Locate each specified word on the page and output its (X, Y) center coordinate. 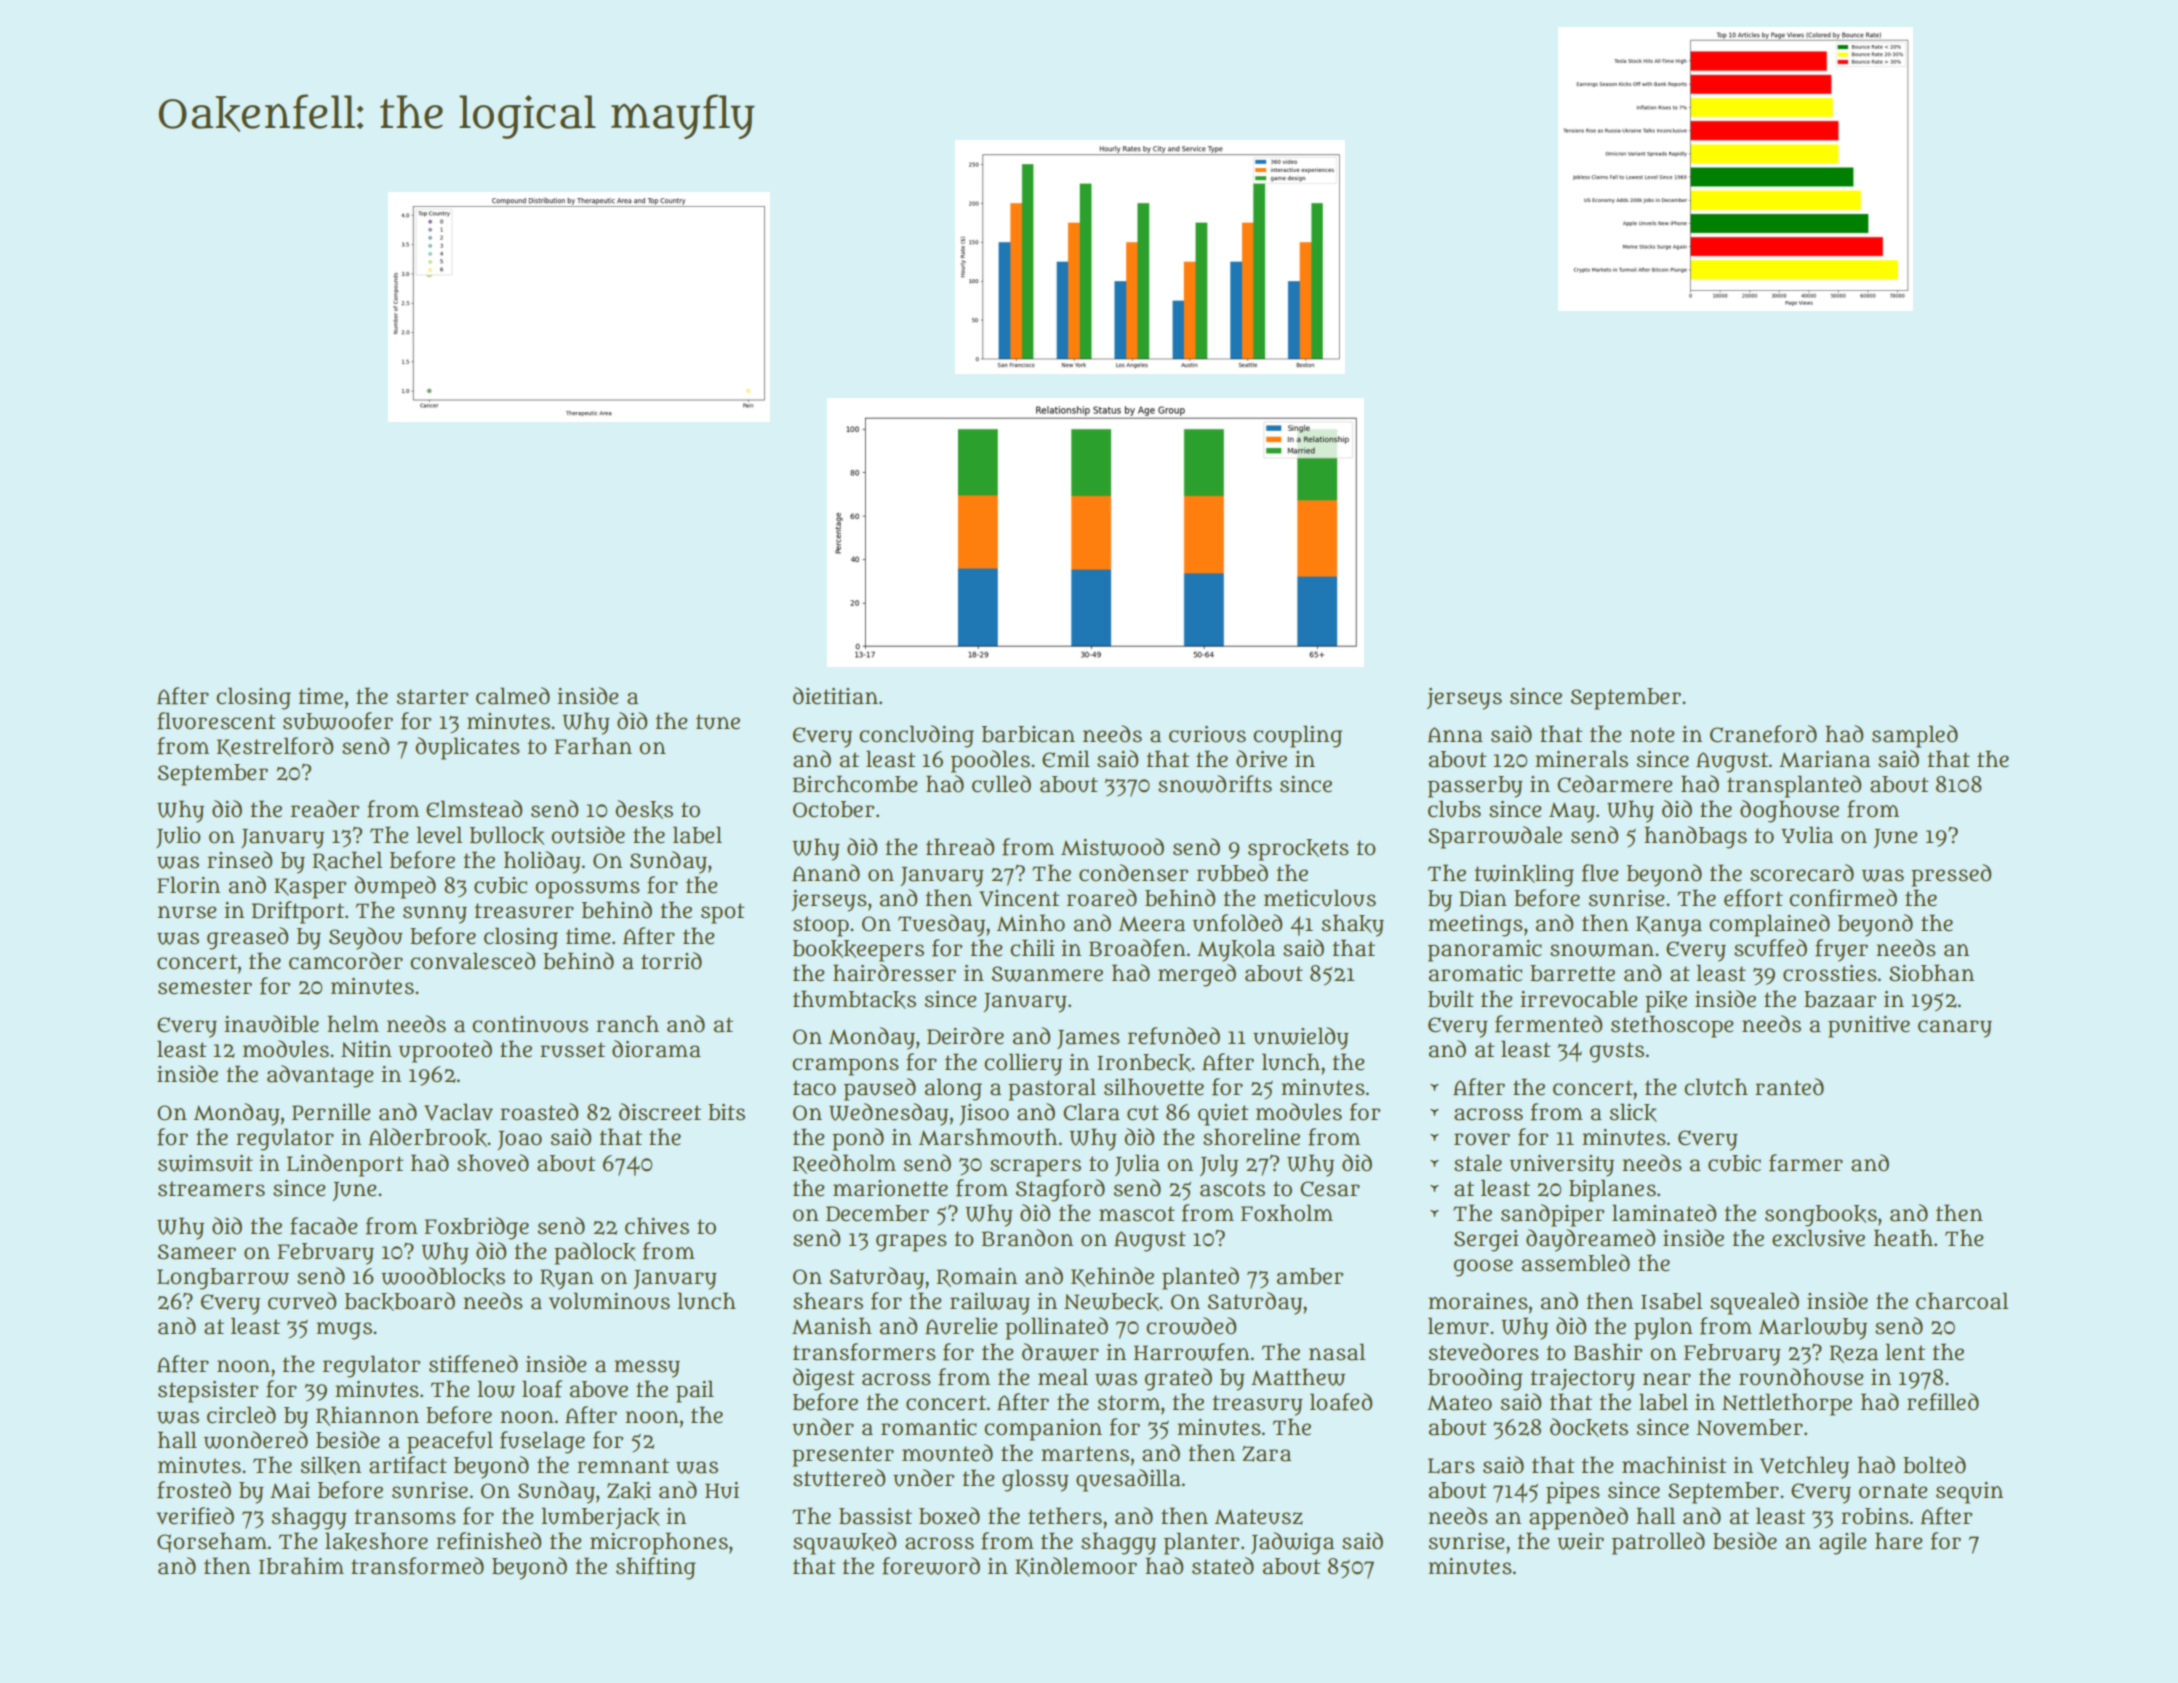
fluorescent (216, 721)
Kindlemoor (1076, 1567)
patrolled (1658, 1543)
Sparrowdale (1495, 837)
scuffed (1770, 948)
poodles (990, 761)
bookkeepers (858, 951)
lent (1905, 1352)
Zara (1266, 1454)
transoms (405, 1517)
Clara (1091, 1112)
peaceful (450, 1442)
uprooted (445, 1051)
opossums (587, 890)
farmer (1806, 1163)
